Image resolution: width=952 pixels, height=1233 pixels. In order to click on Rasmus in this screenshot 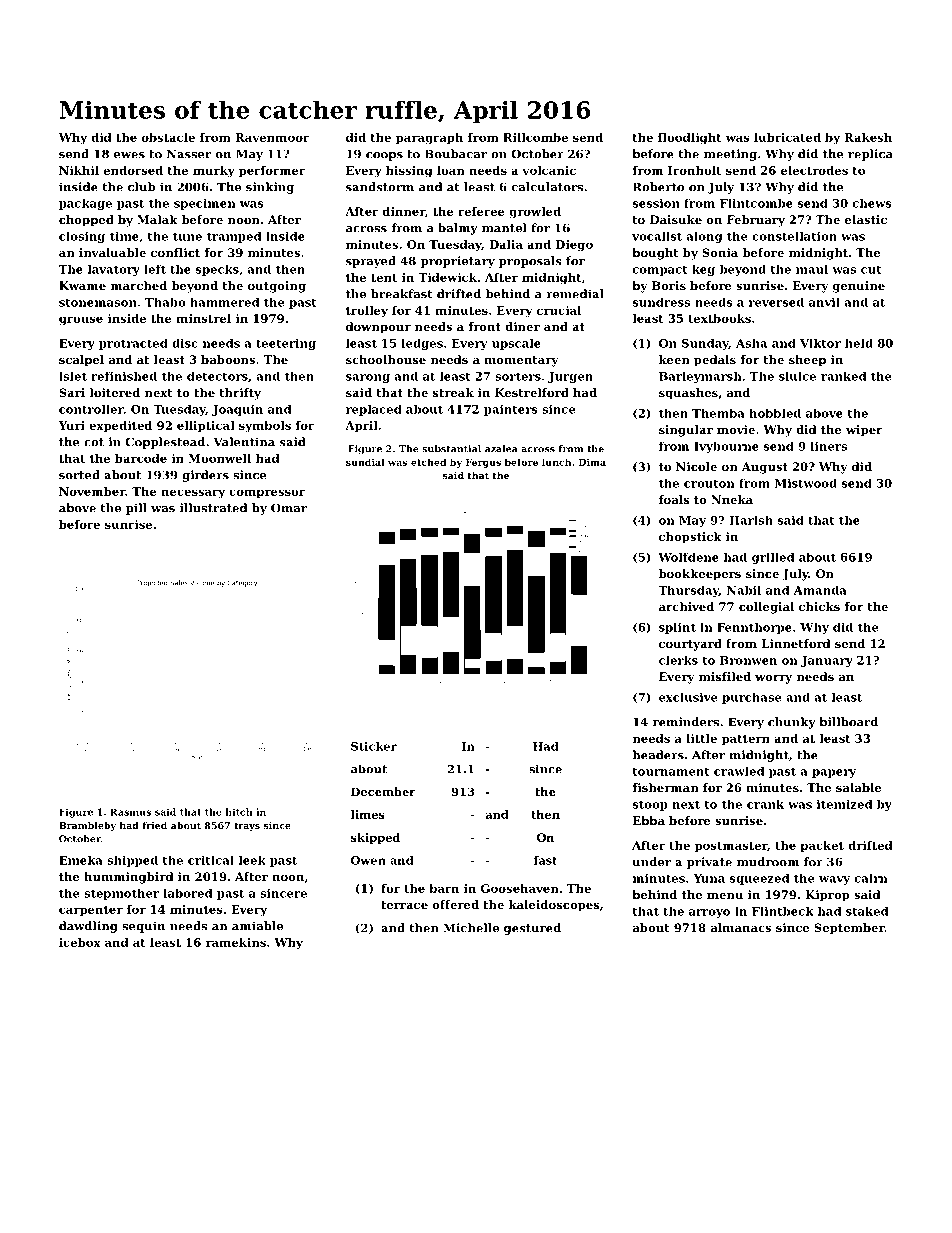, I will do `click(130, 812)`.
